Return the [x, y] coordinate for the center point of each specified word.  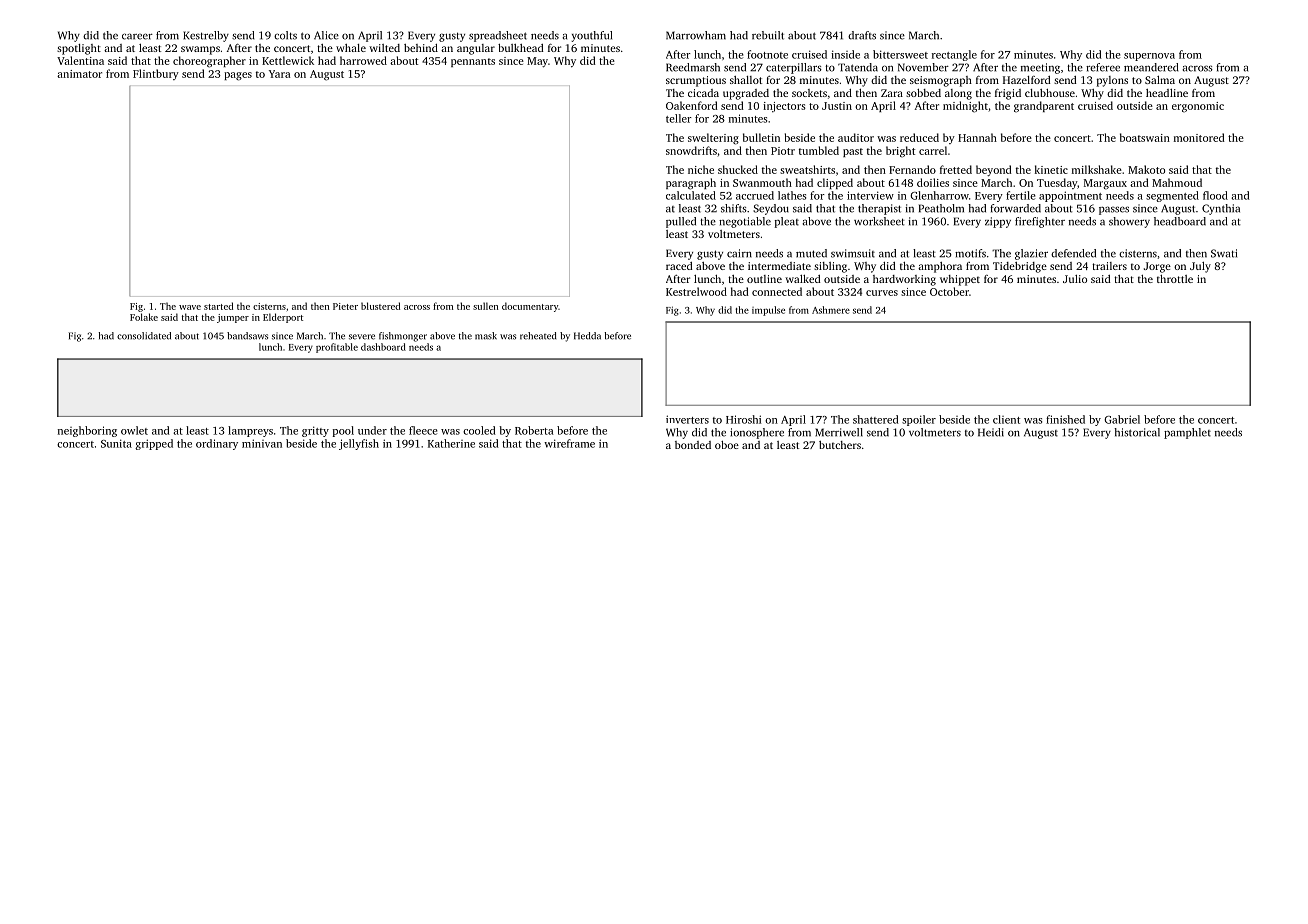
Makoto [1146, 169]
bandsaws [247, 336]
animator [79, 74]
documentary [530, 307]
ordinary [217, 444]
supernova [1149, 57]
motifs [970, 253]
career [137, 36]
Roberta [534, 430]
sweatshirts [807, 169]
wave [190, 307]
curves [882, 293]
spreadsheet [498, 36]
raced [679, 266]
